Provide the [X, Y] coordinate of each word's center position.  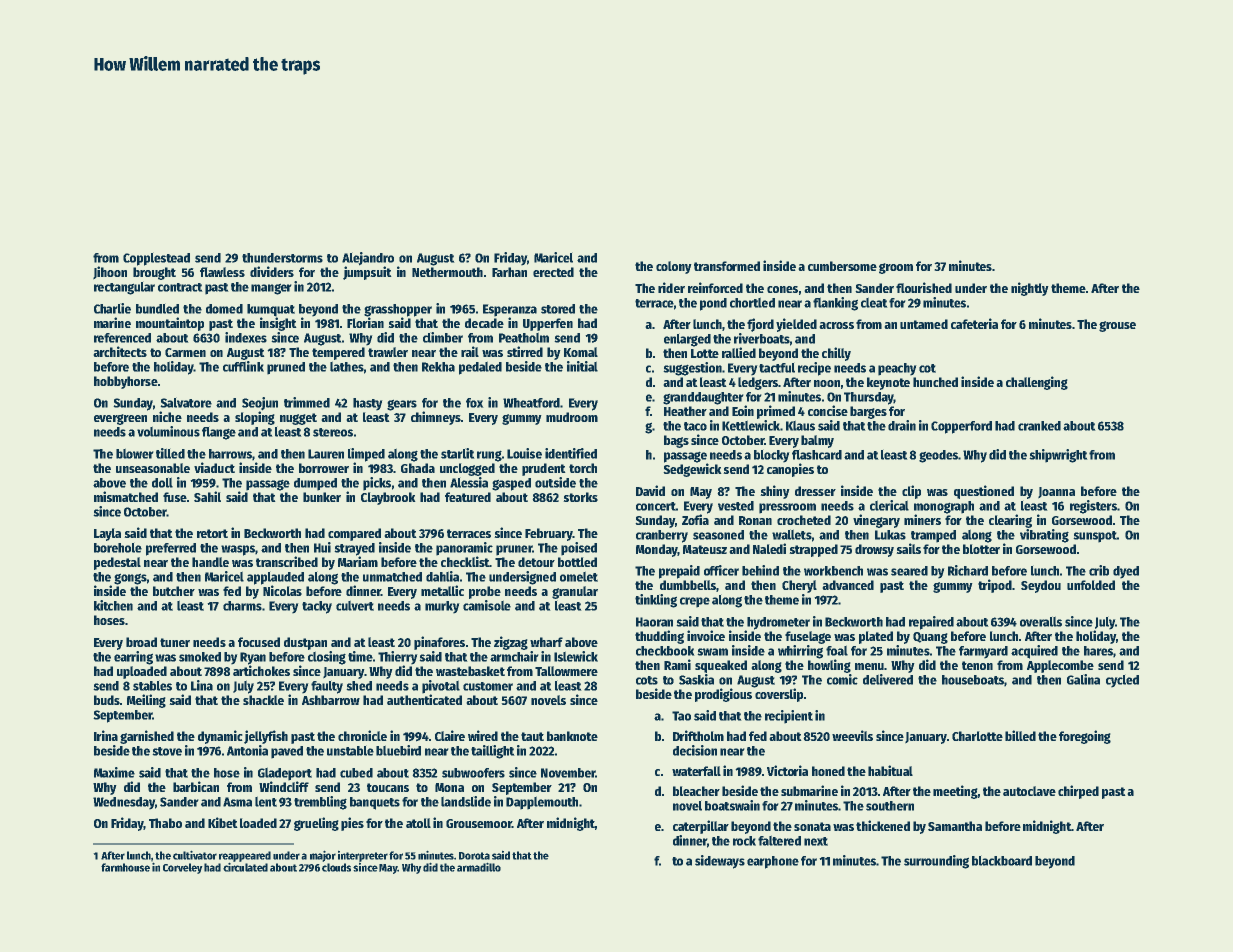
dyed [1126, 572]
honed [828, 771]
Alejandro [368, 259]
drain [902, 425]
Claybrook [388, 498]
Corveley [183, 868]
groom [896, 268]
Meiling [146, 701]
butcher [174, 591]
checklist [465, 561]
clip [911, 492]
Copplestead [156, 259]
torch [583, 468]
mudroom [572, 417]
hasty [368, 404]
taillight [493, 752]
